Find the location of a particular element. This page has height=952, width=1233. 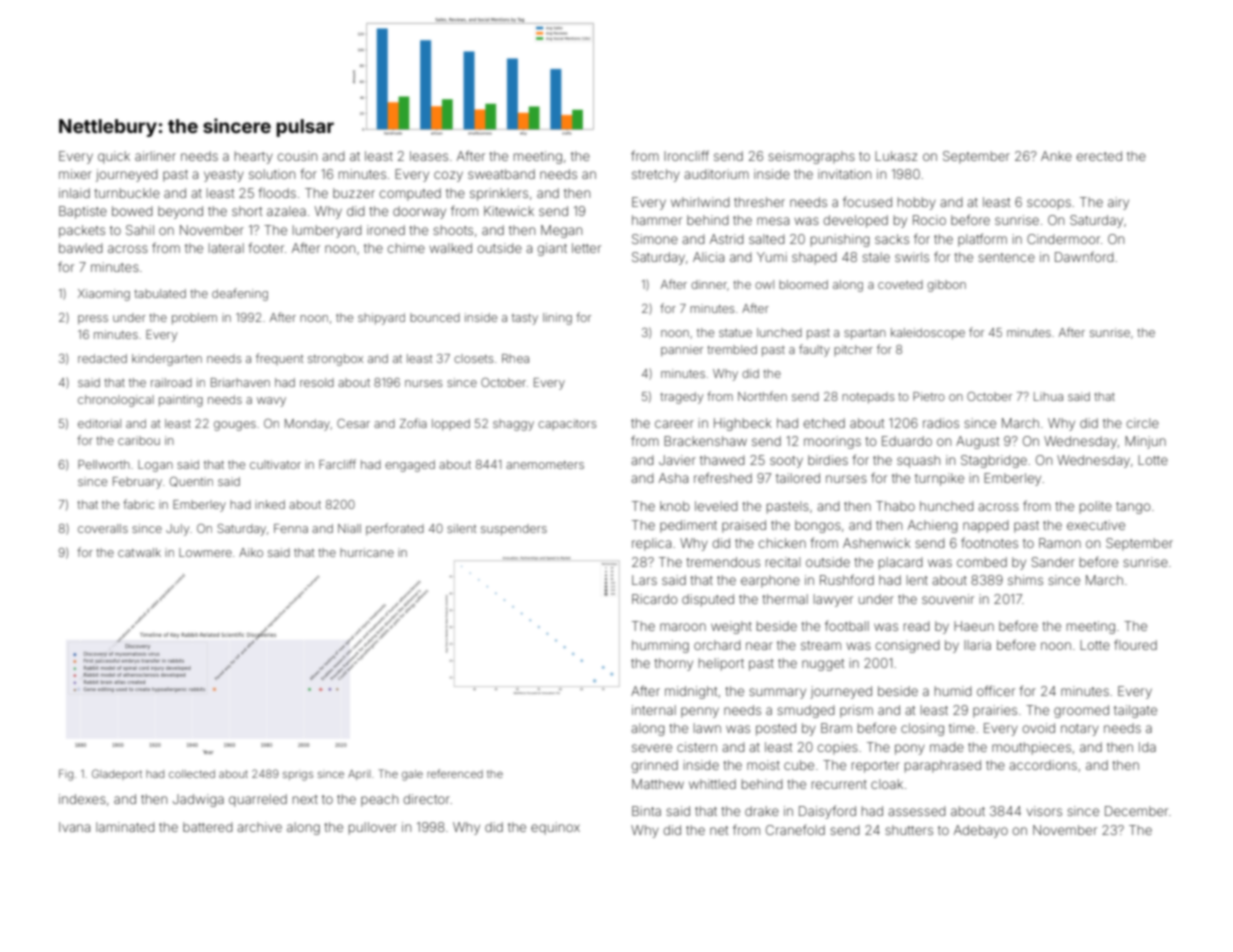

hurricane is located at coordinates (367, 552).
